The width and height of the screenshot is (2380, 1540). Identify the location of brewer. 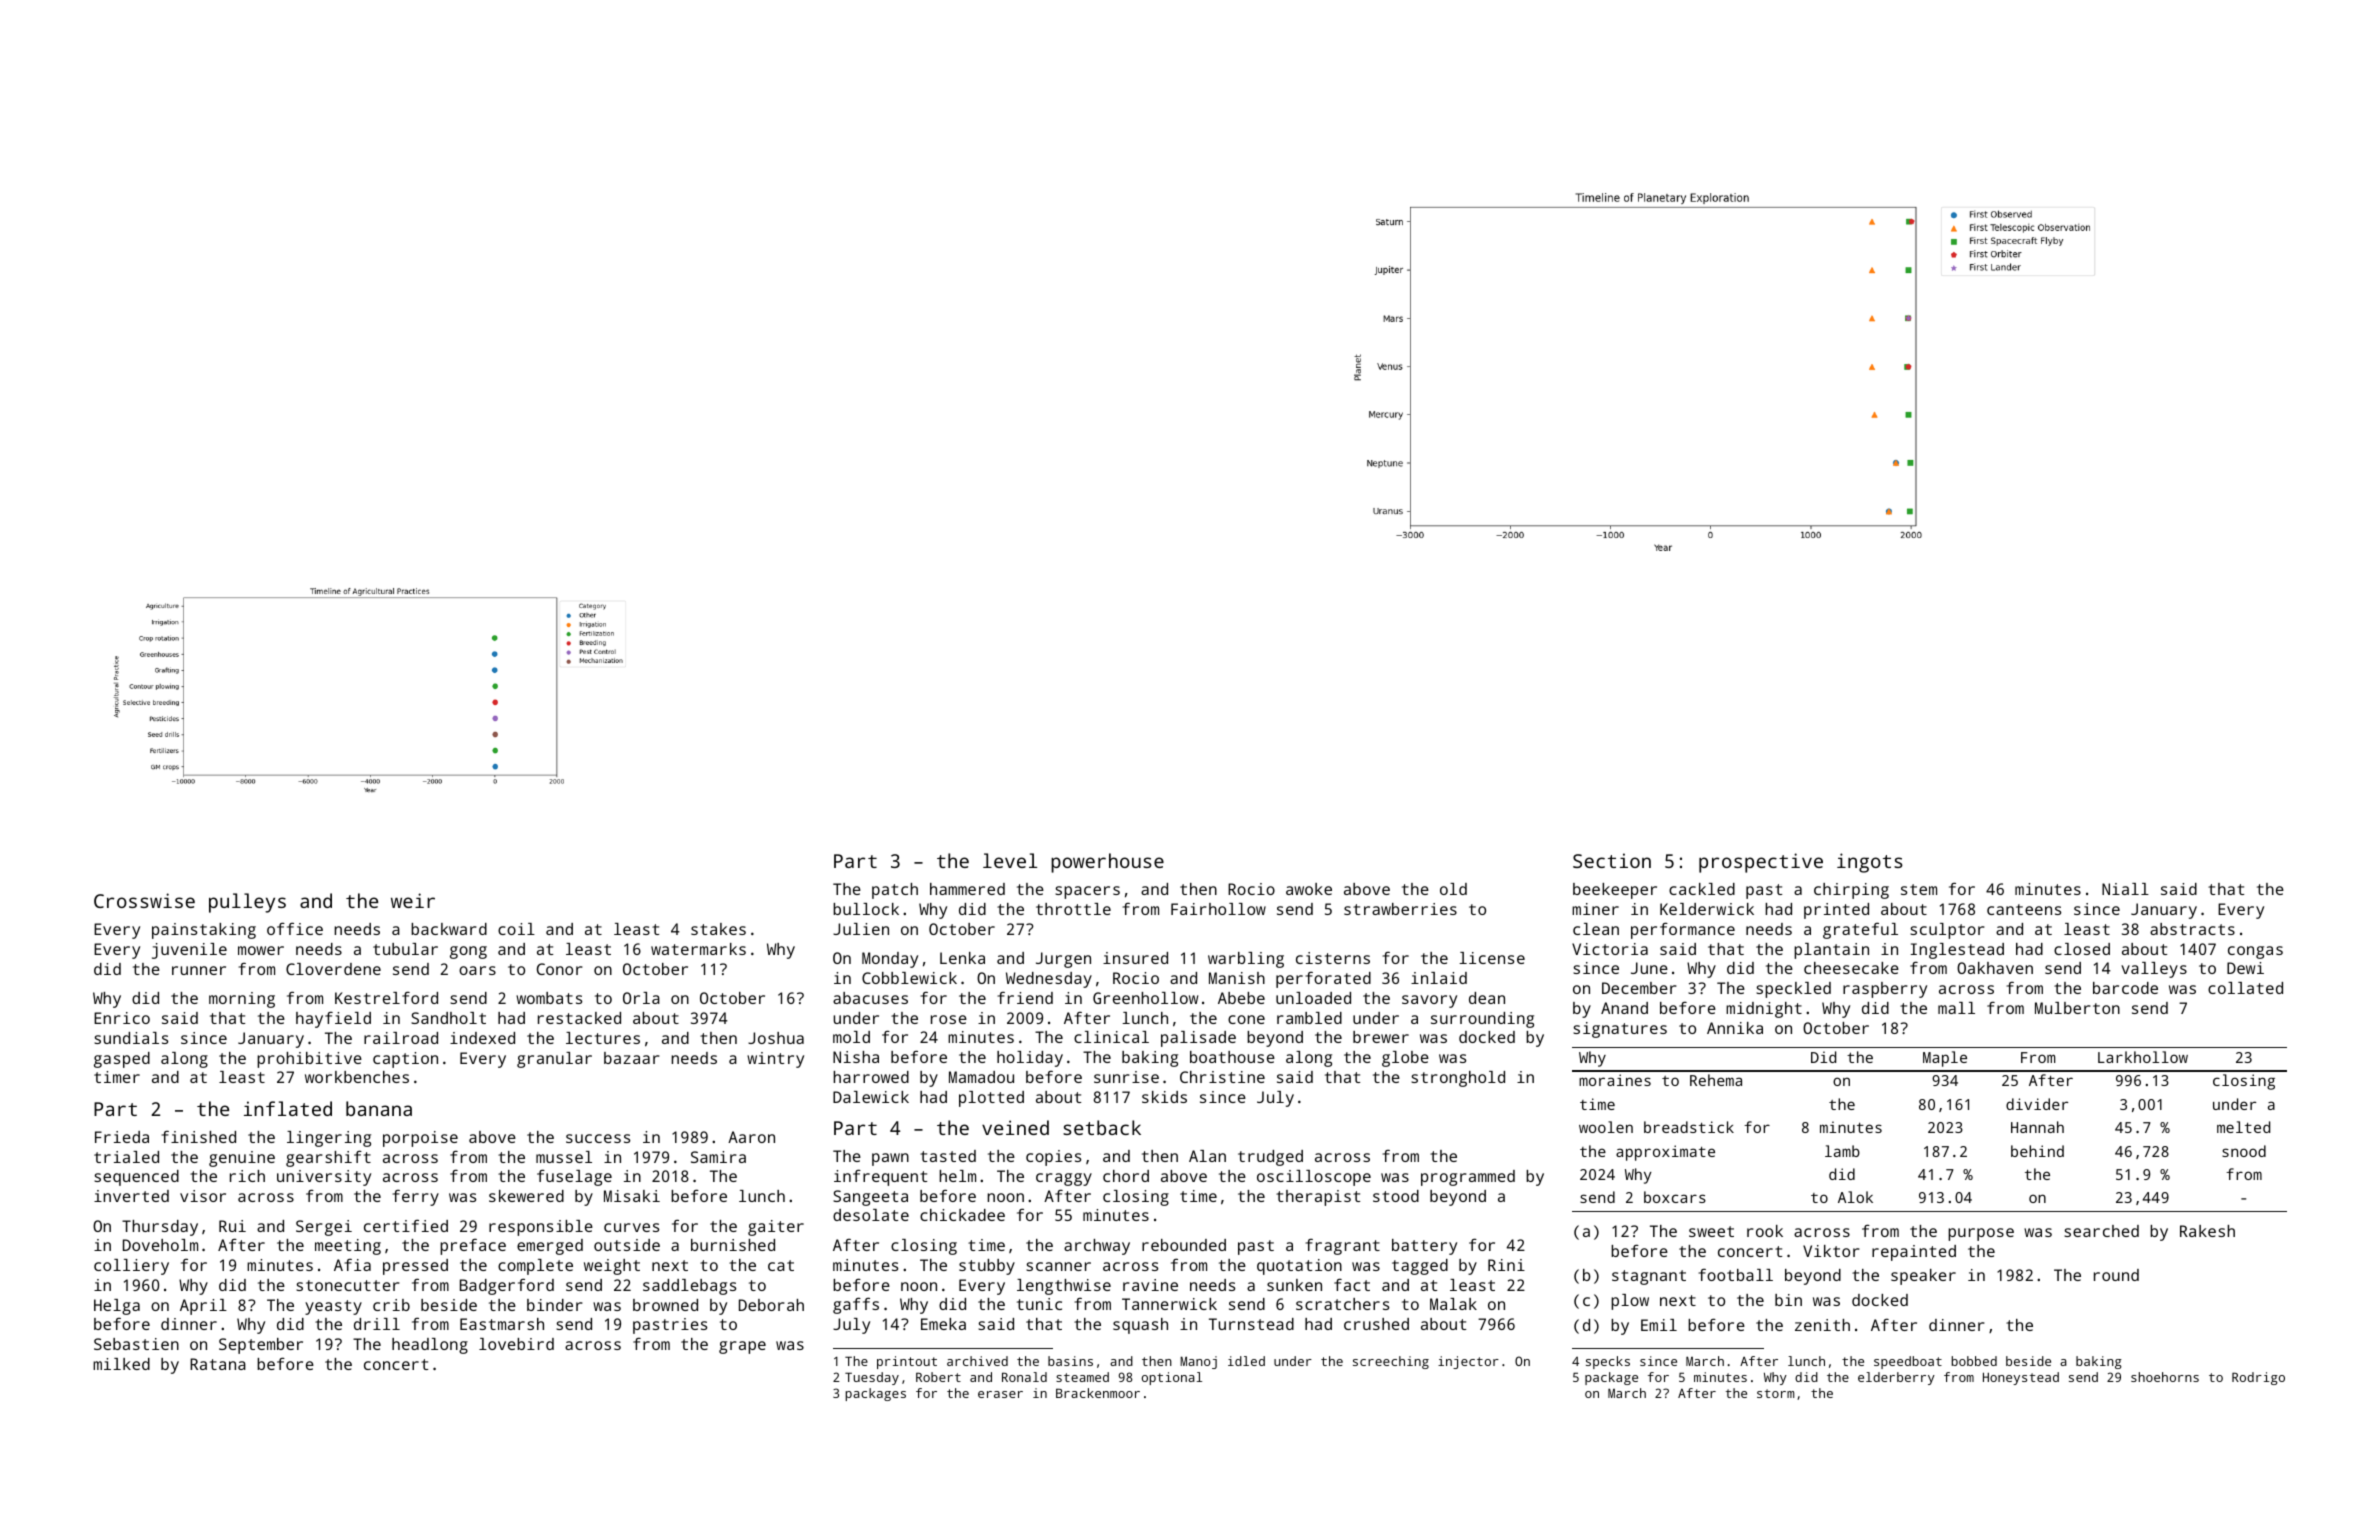
(1381, 1037).
